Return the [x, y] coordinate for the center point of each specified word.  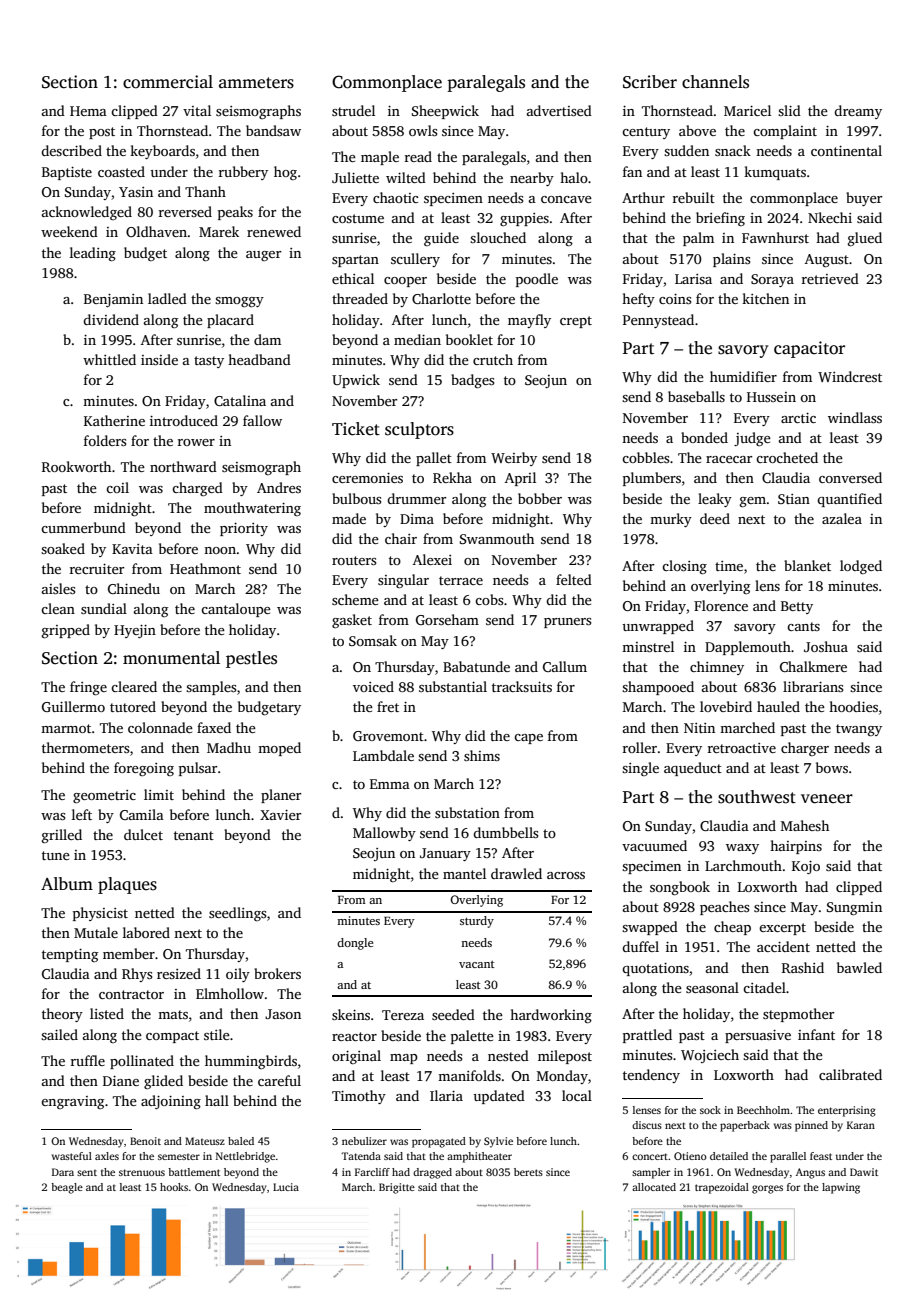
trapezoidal [722, 1188]
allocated [654, 1187]
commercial [168, 82]
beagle [67, 1188]
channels [715, 82]
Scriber [650, 82]
